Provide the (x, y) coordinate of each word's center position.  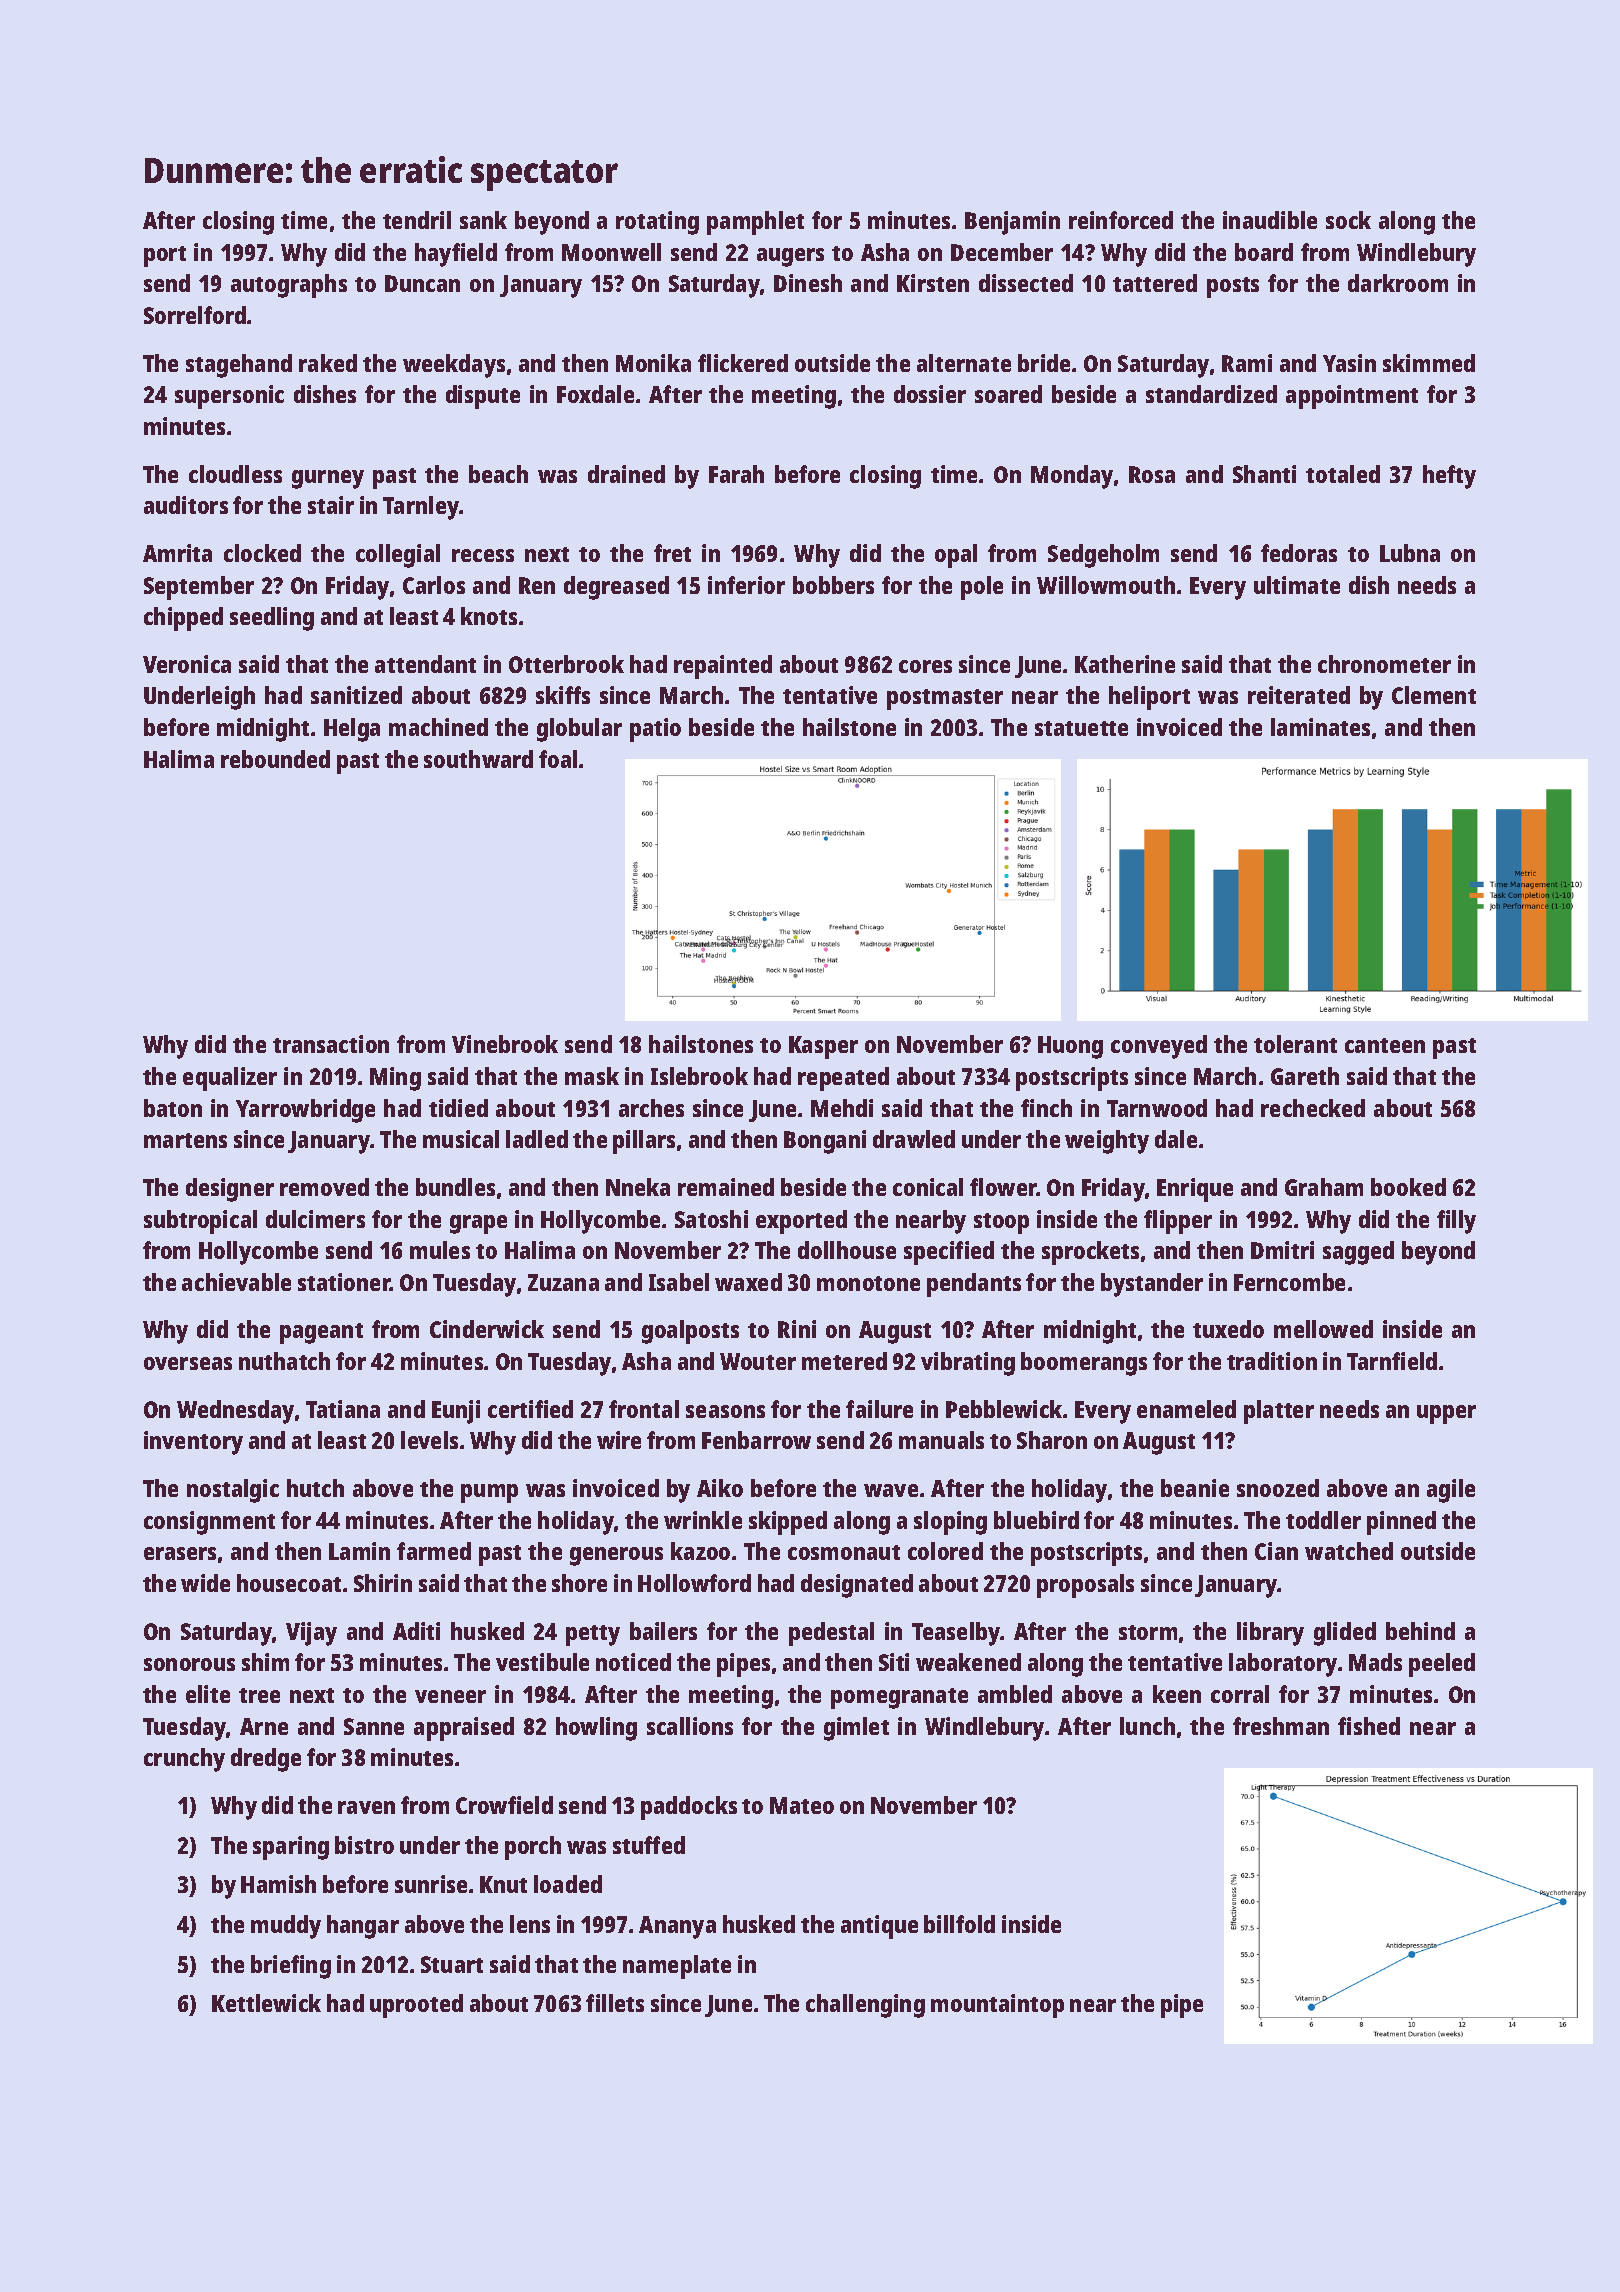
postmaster (945, 699)
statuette (1081, 728)
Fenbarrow (756, 1440)
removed (324, 1187)
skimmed (1429, 363)
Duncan (422, 283)
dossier (930, 394)
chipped (183, 619)
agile (1451, 1491)
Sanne (374, 1726)
